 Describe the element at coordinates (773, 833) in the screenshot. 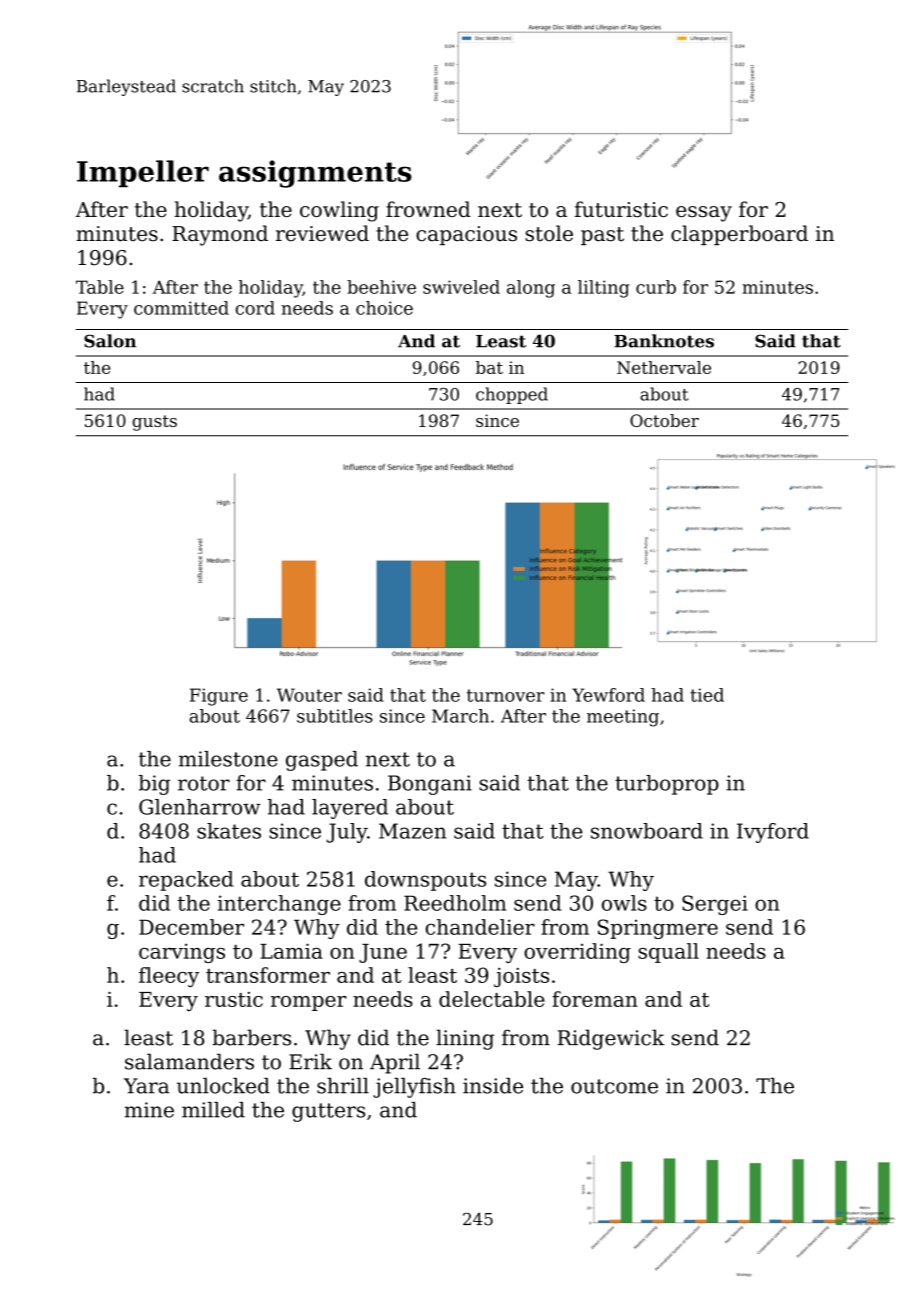

I see `Ivyford` at that location.
